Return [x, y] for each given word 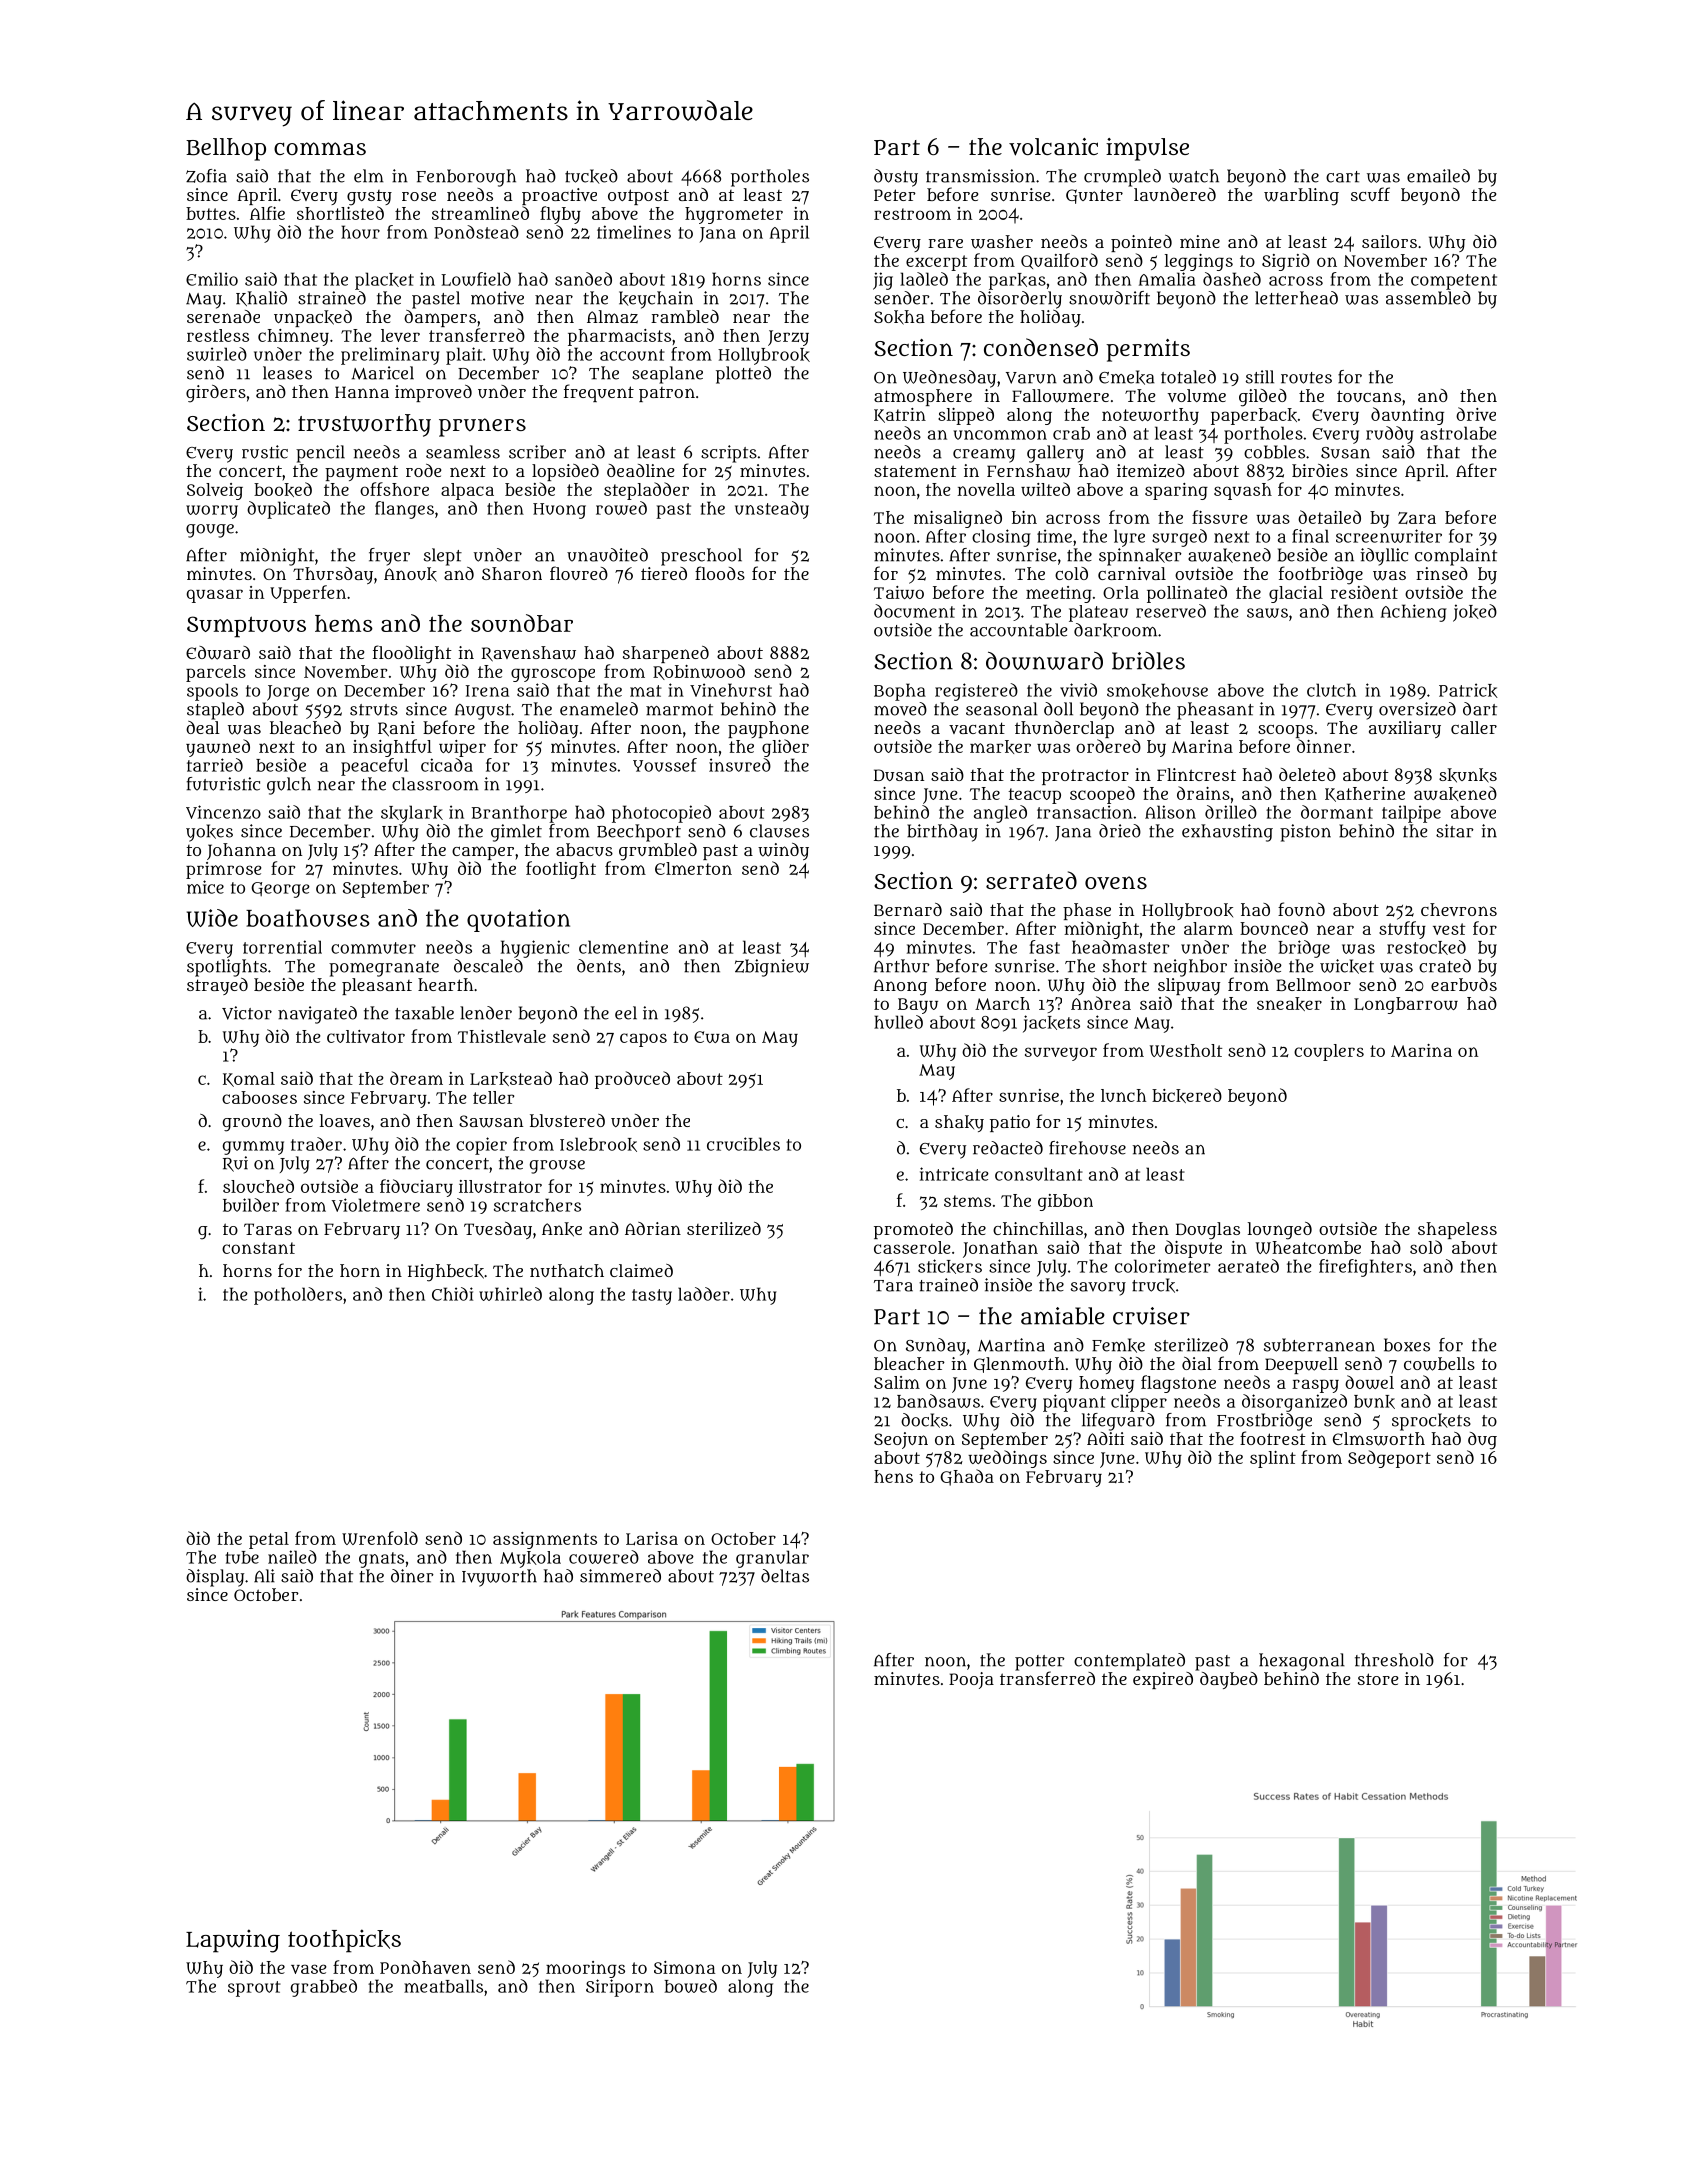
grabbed [324, 1988]
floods [720, 573]
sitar [1455, 831]
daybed [1229, 1680]
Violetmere [376, 1205]
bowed [690, 1986]
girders [216, 394]
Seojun [901, 1440]
